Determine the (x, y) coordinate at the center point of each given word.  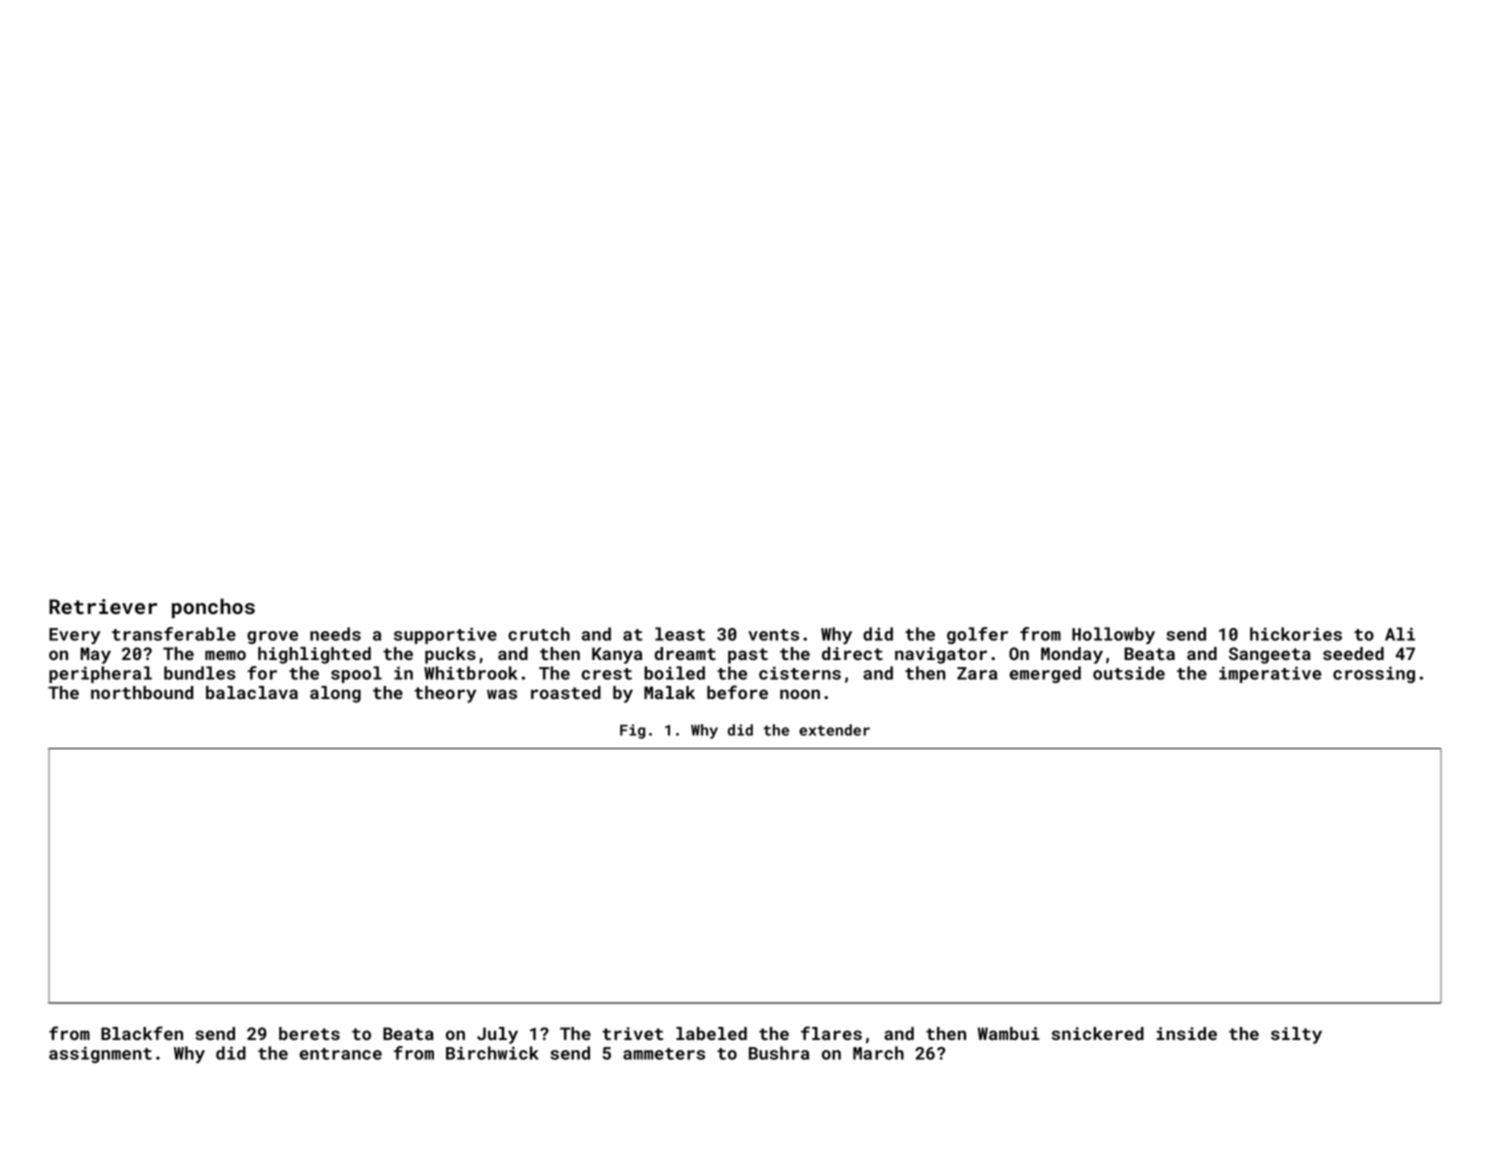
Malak (669, 692)
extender (834, 730)
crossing (1374, 674)
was (502, 694)
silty (1296, 1035)
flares (831, 1033)
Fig (632, 731)
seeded (1353, 653)
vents (773, 635)
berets (309, 1033)
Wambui (1008, 1033)
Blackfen (142, 1033)
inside (1187, 1033)
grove (272, 637)
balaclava (252, 692)
